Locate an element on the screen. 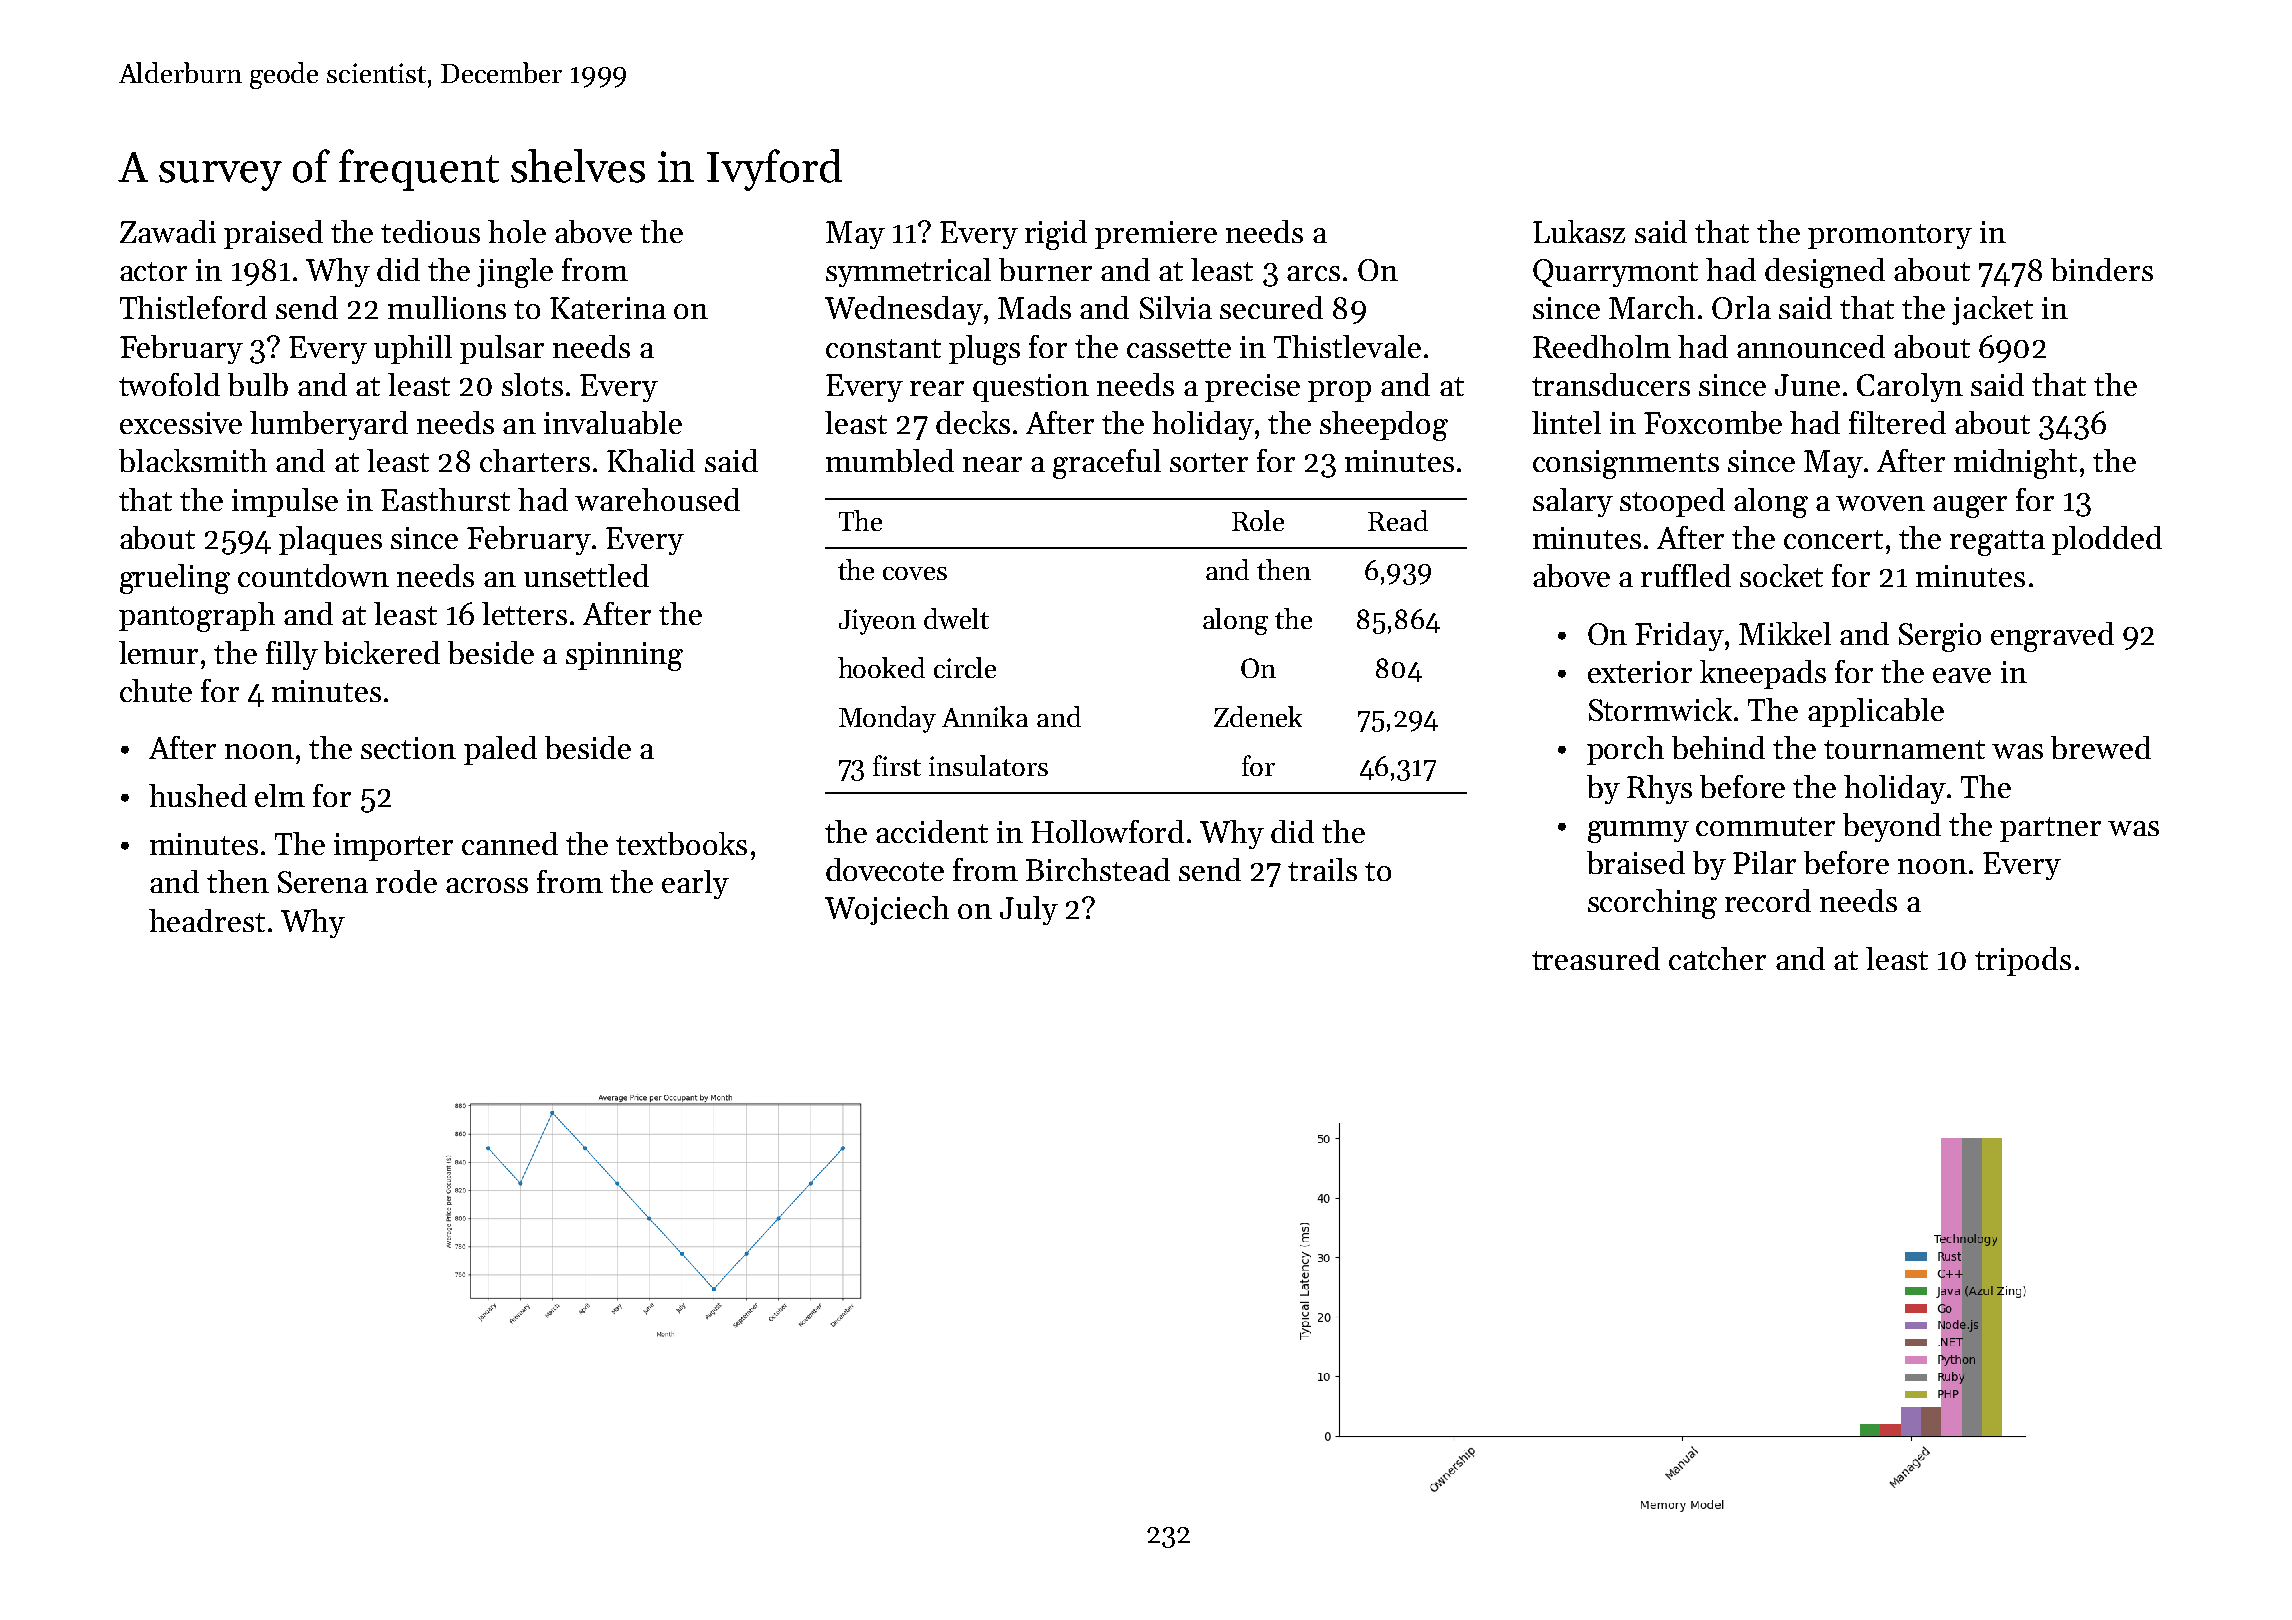 Image resolution: width=2292 pixels, height=1620 pixels. pulsar is located at coordinates (502, 349).
